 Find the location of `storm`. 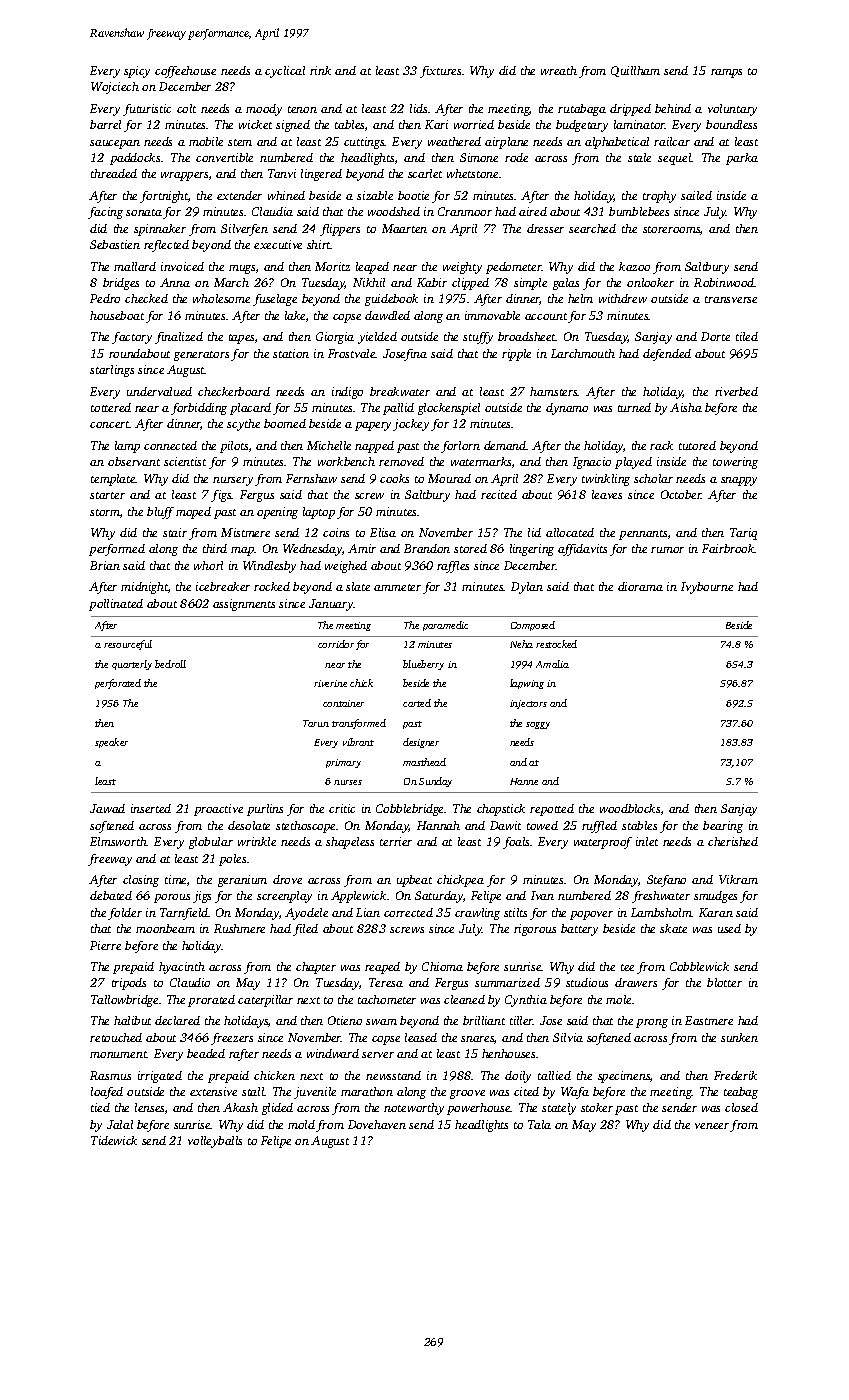

storm is located at coordinates (105, 512).
